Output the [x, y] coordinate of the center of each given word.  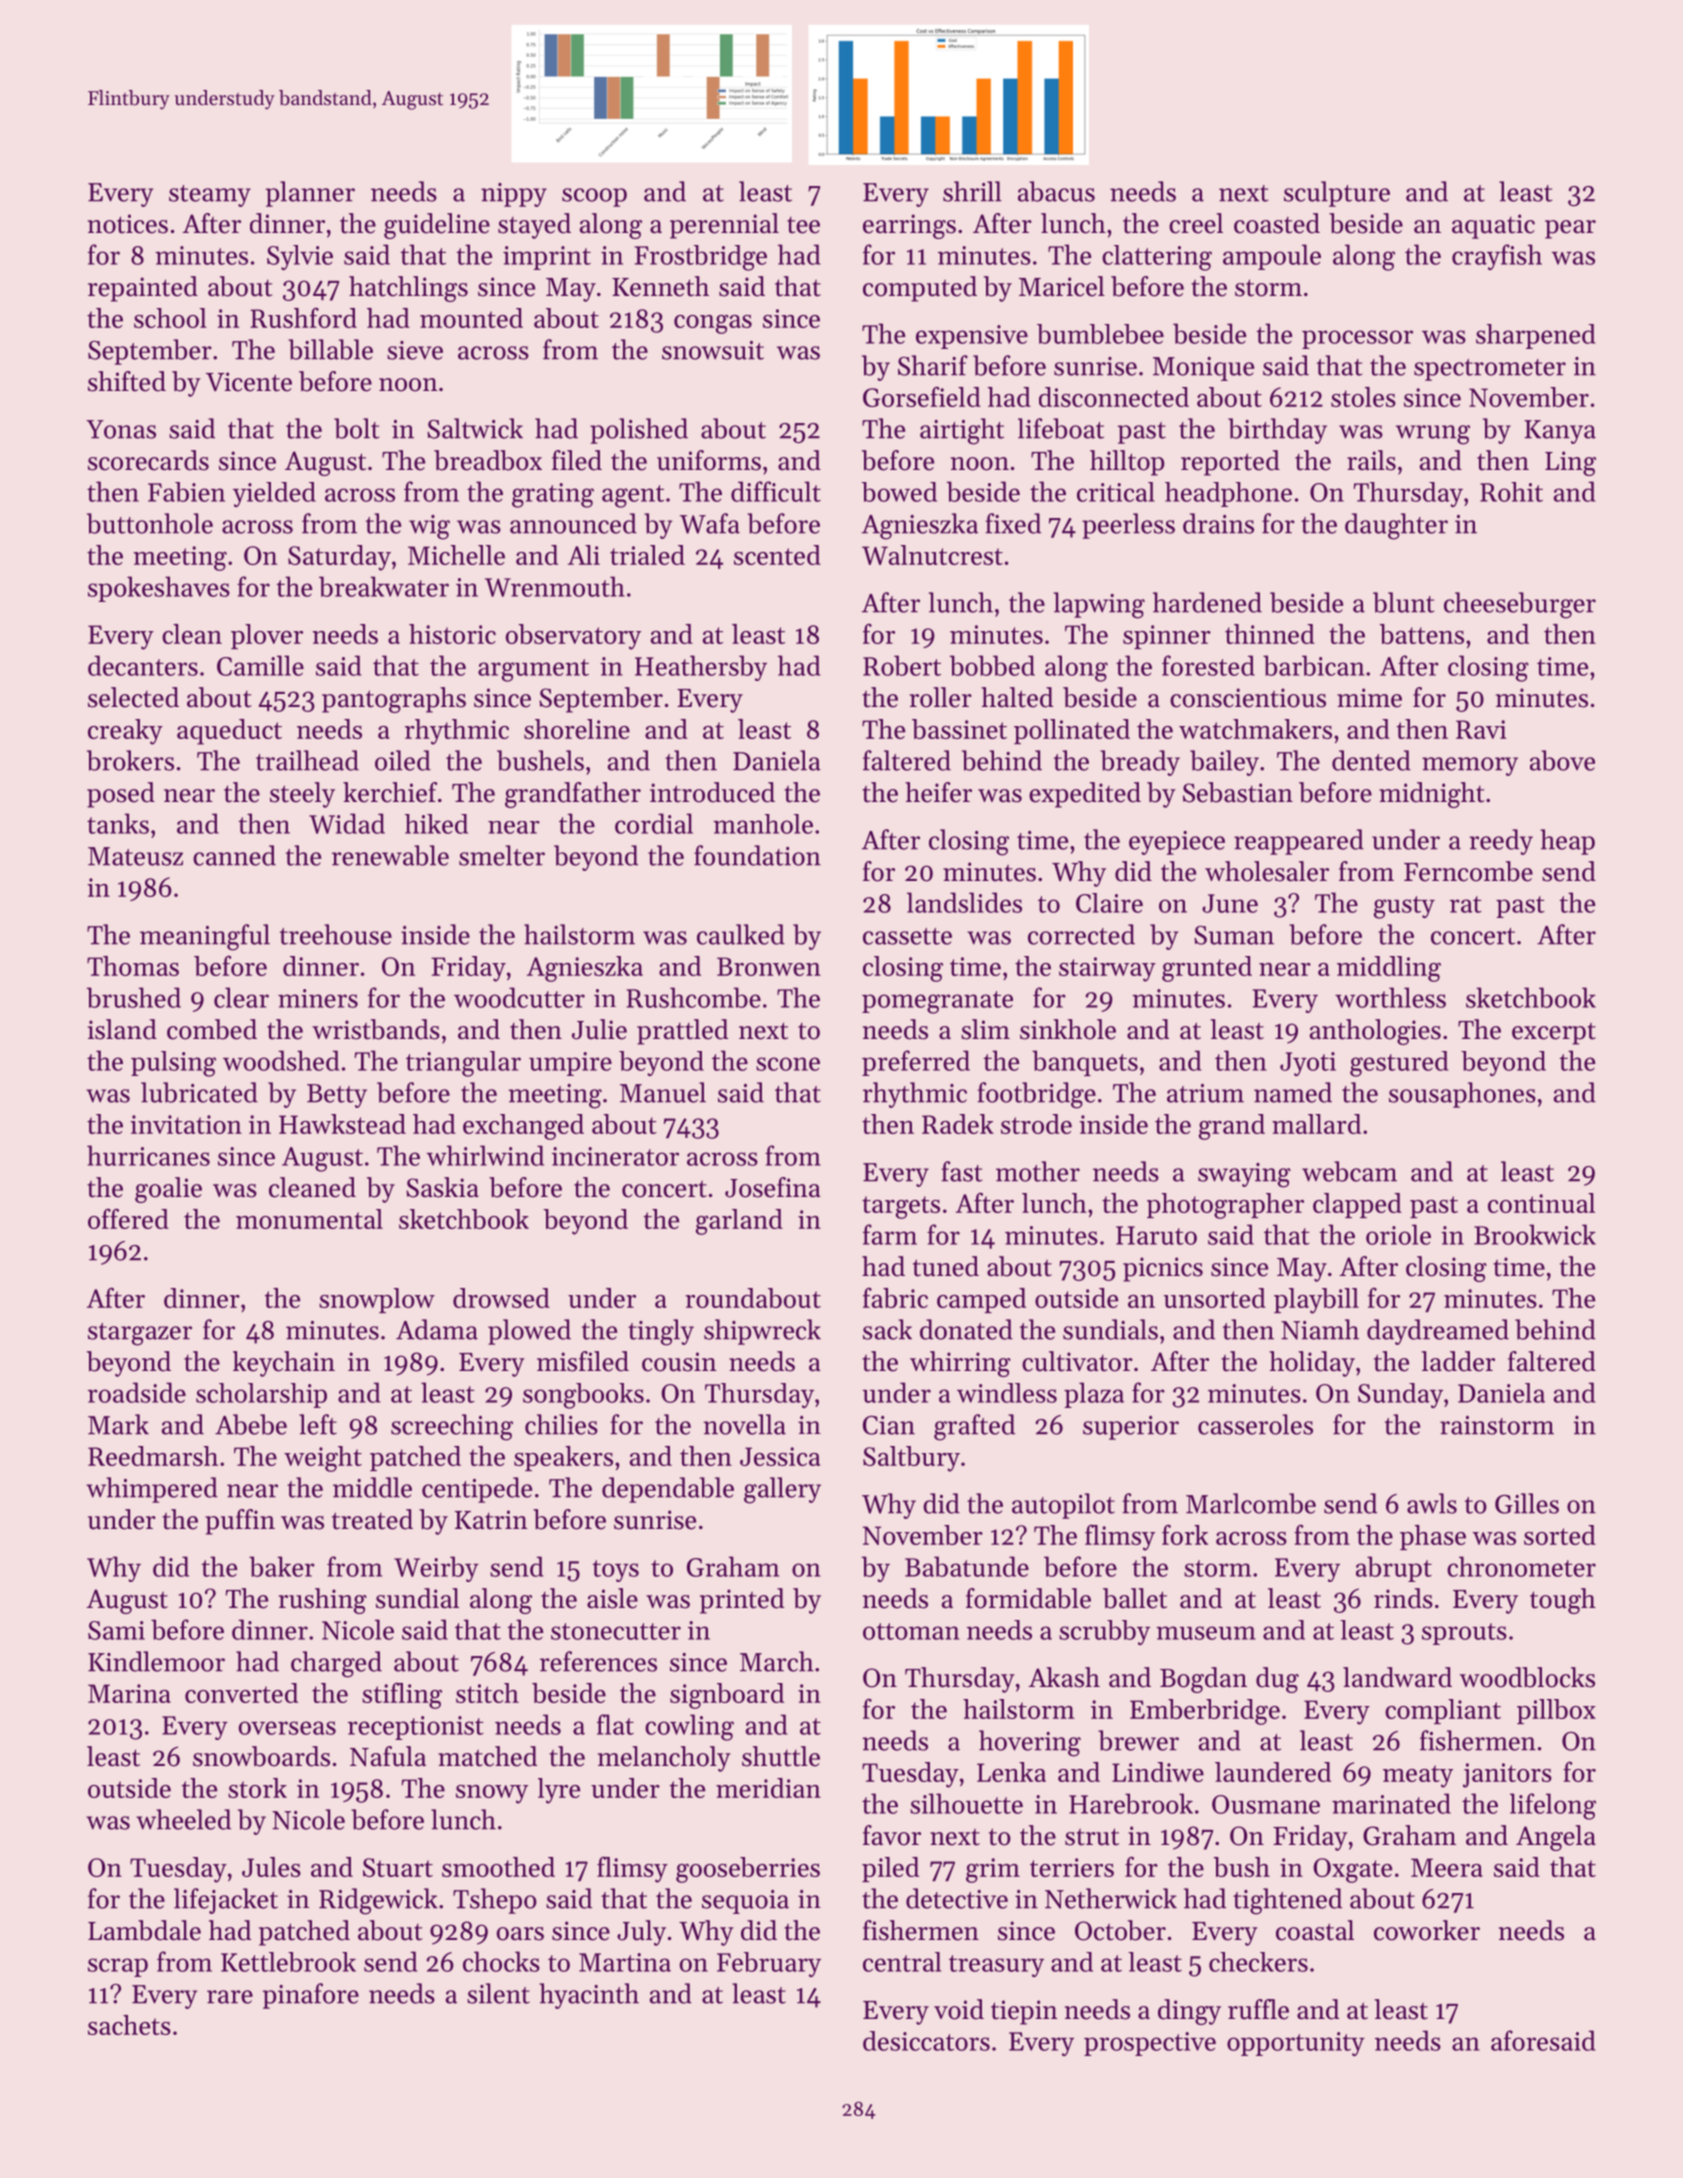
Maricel [1062, 286]
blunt [1403, 602]
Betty [337, 1096]
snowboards [261, 1756]
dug [1277, 1680]
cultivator [1077, 1361]
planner [310, 194]
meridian [768, 1788]
